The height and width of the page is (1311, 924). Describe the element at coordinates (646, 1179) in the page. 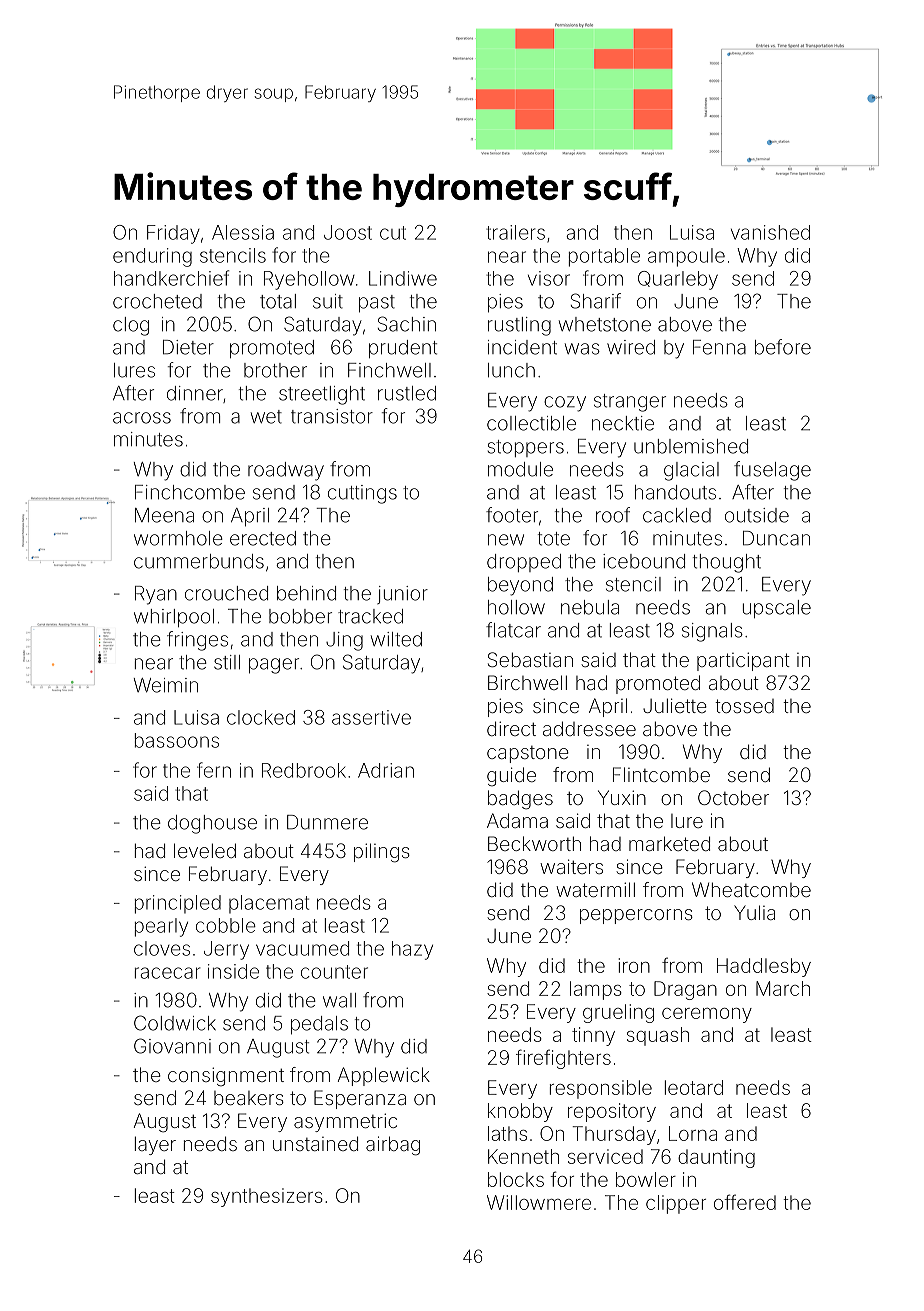

I see `bowler` at that location.
